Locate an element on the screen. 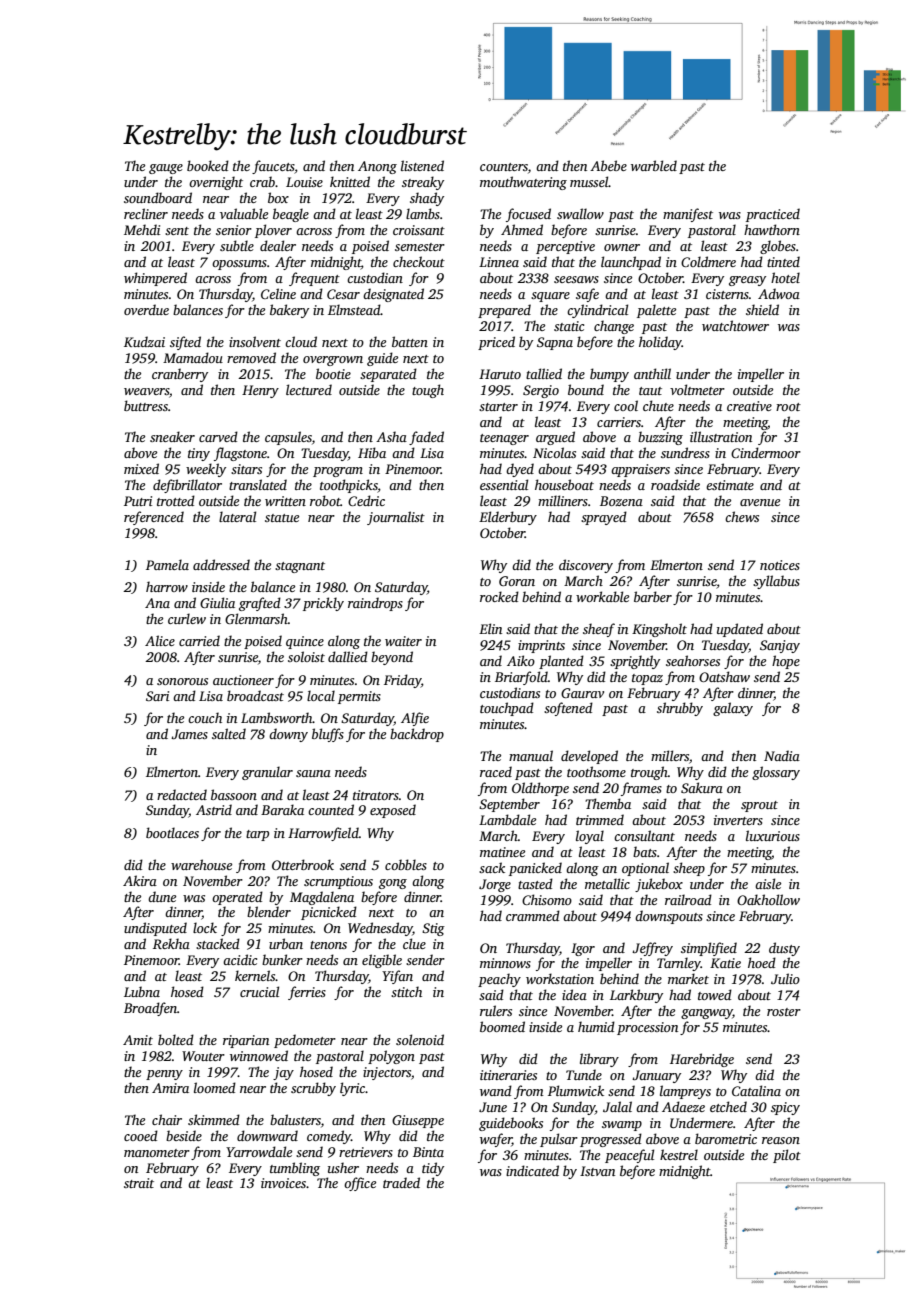  couch is located at coordinates (205, 717).
